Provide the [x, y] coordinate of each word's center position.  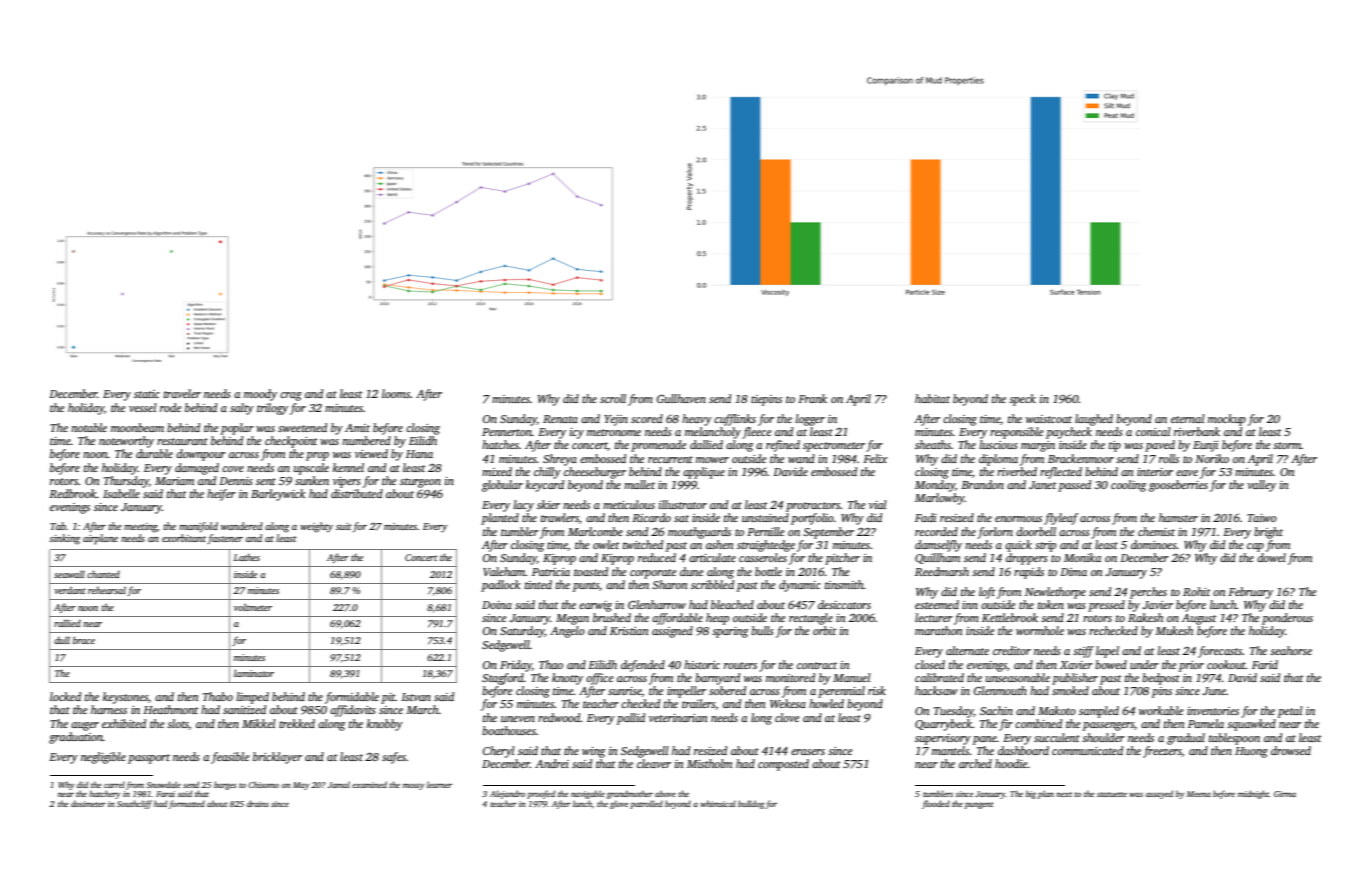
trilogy [272, 409]
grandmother [629, 794]
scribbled [712, 584]
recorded [936, 531]
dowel [1271, 557]
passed [1074, 486]
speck [1022, 400]
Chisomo [263, 784]
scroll [613, 398]
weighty [316, 527]
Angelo [567, 632]
